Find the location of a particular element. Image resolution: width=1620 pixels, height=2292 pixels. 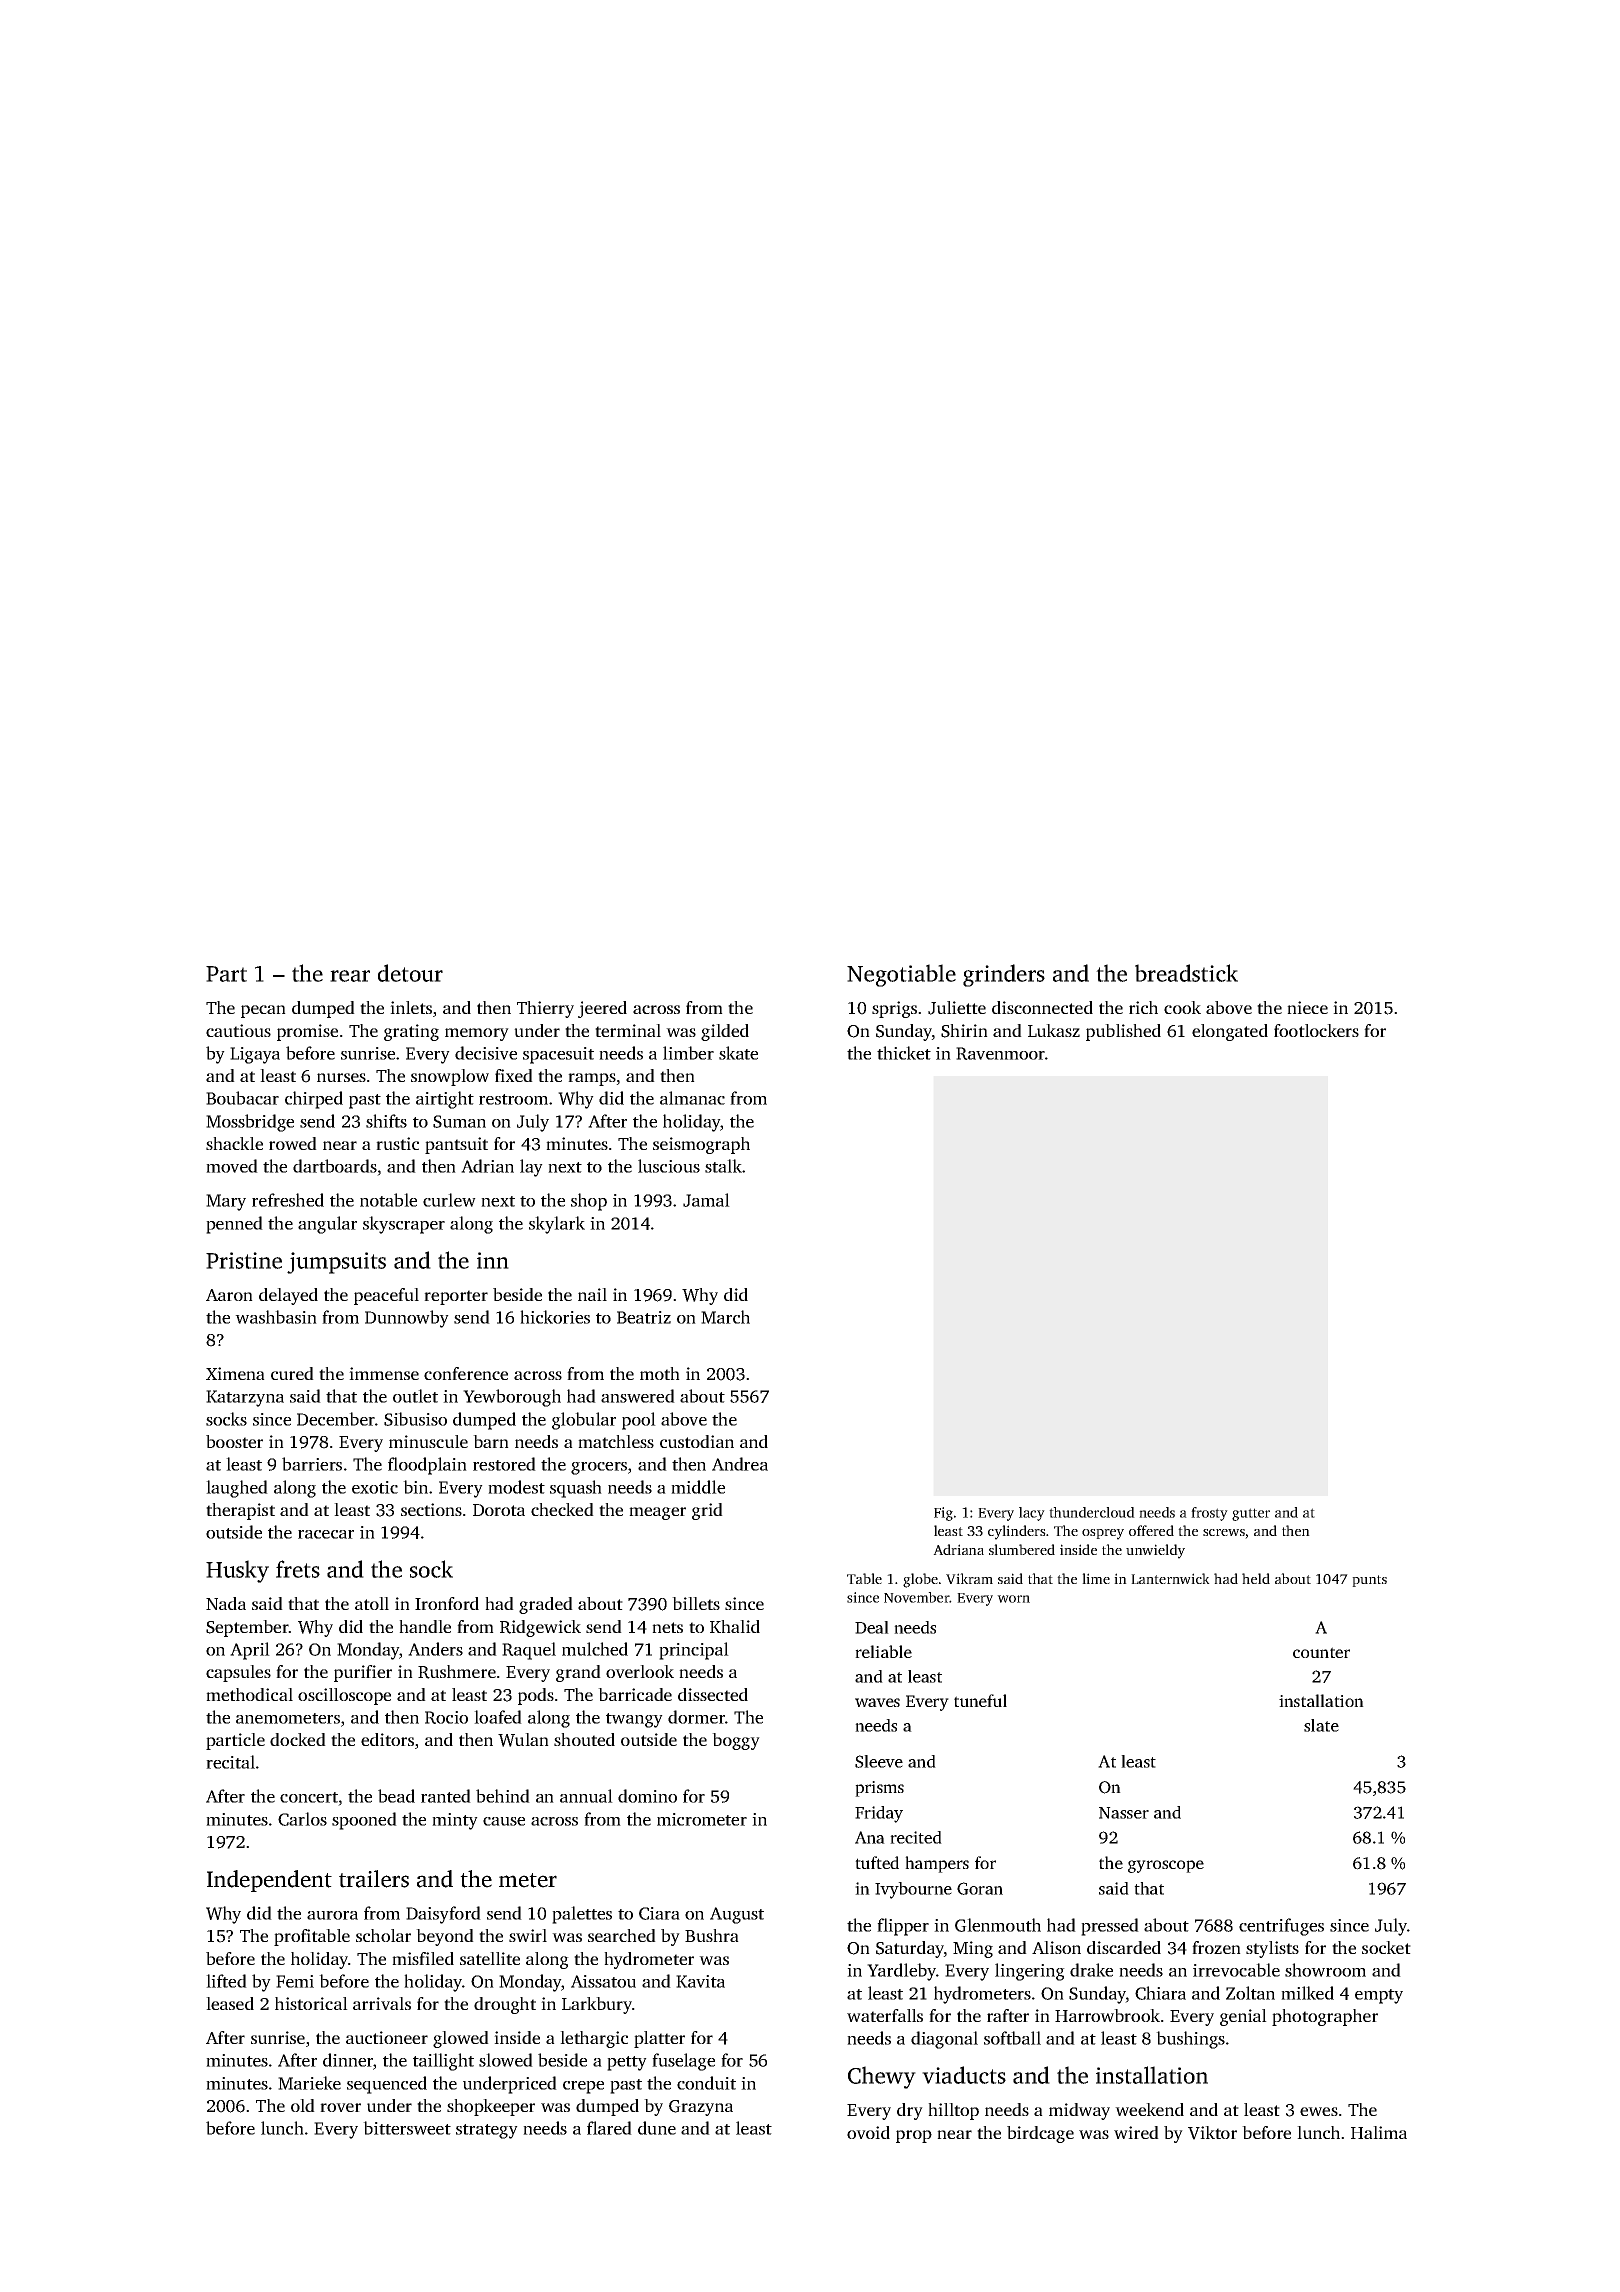

Rocio is located at coordinates (446, 1717).
